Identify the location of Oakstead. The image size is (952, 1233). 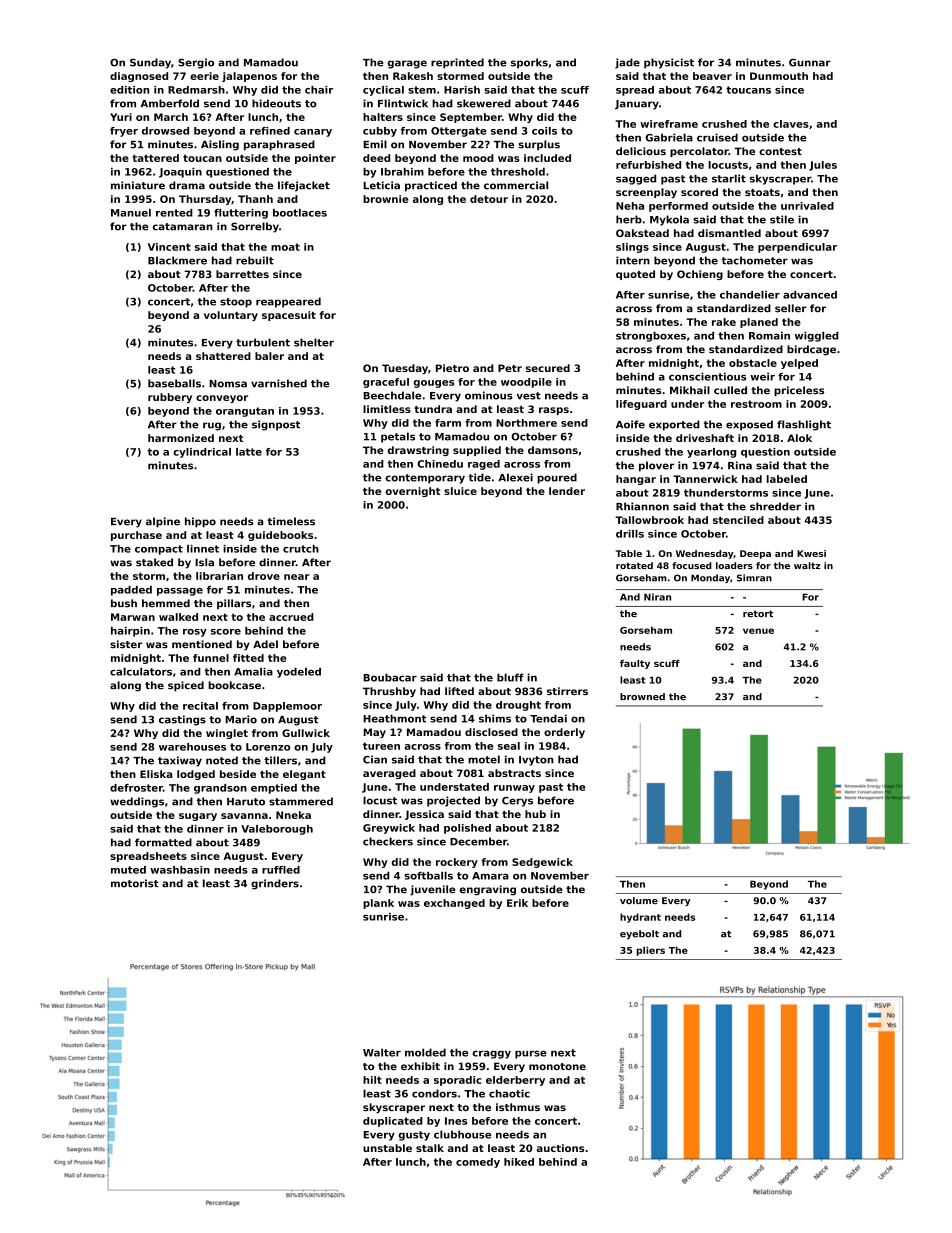
(642, 233).
